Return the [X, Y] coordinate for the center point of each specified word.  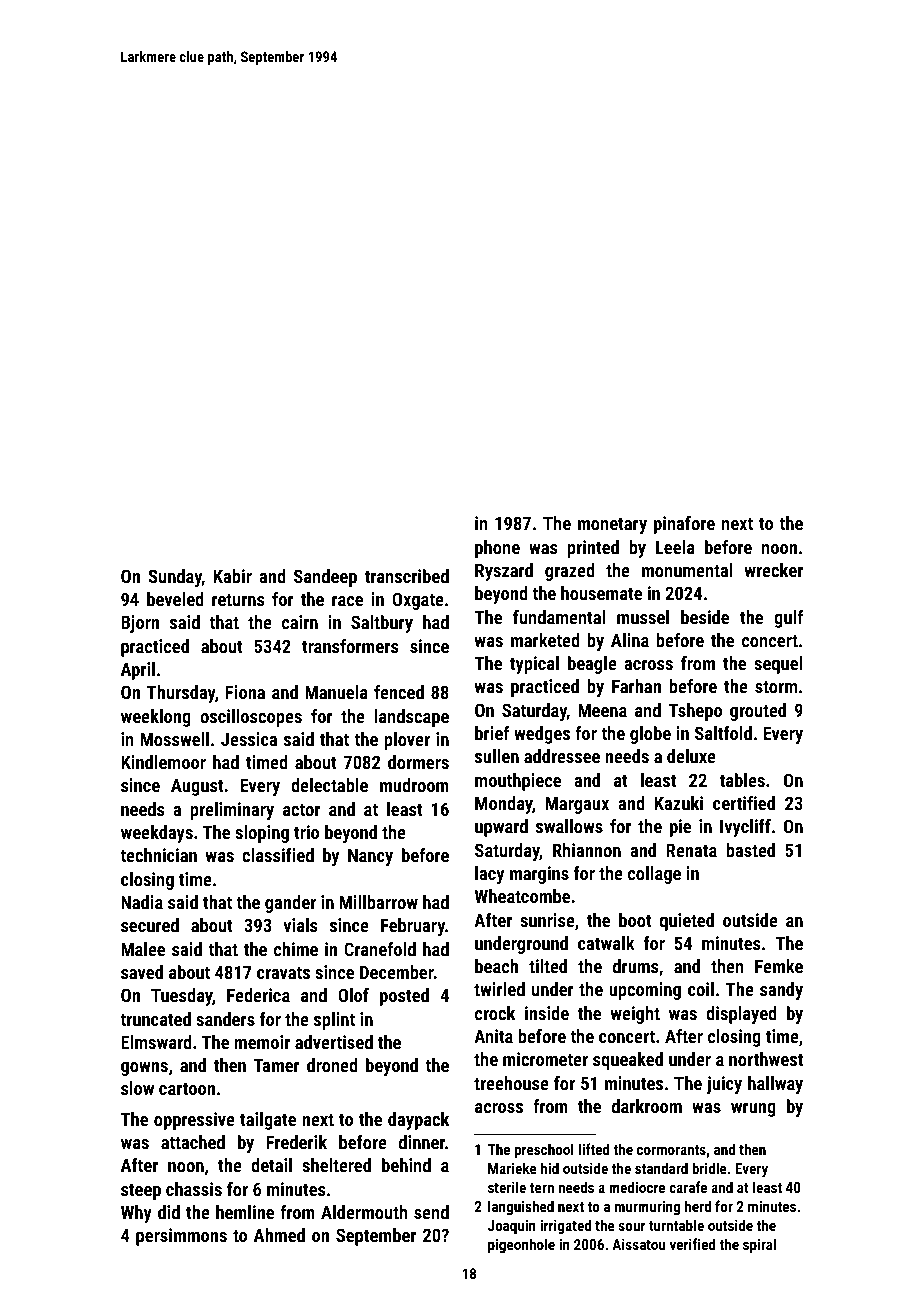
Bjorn [140, 624]
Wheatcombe [522, 896]
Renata [691, 850]
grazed [570, 572]
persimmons [181, 1237]
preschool [544, 1150]
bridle [709, 1168]
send [431, 1212]
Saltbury [382, 624]
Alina [630, 640]
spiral [759, 1245]
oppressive [194, 1121]
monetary [612, 525]
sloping [262, 834]
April [138, 671]
